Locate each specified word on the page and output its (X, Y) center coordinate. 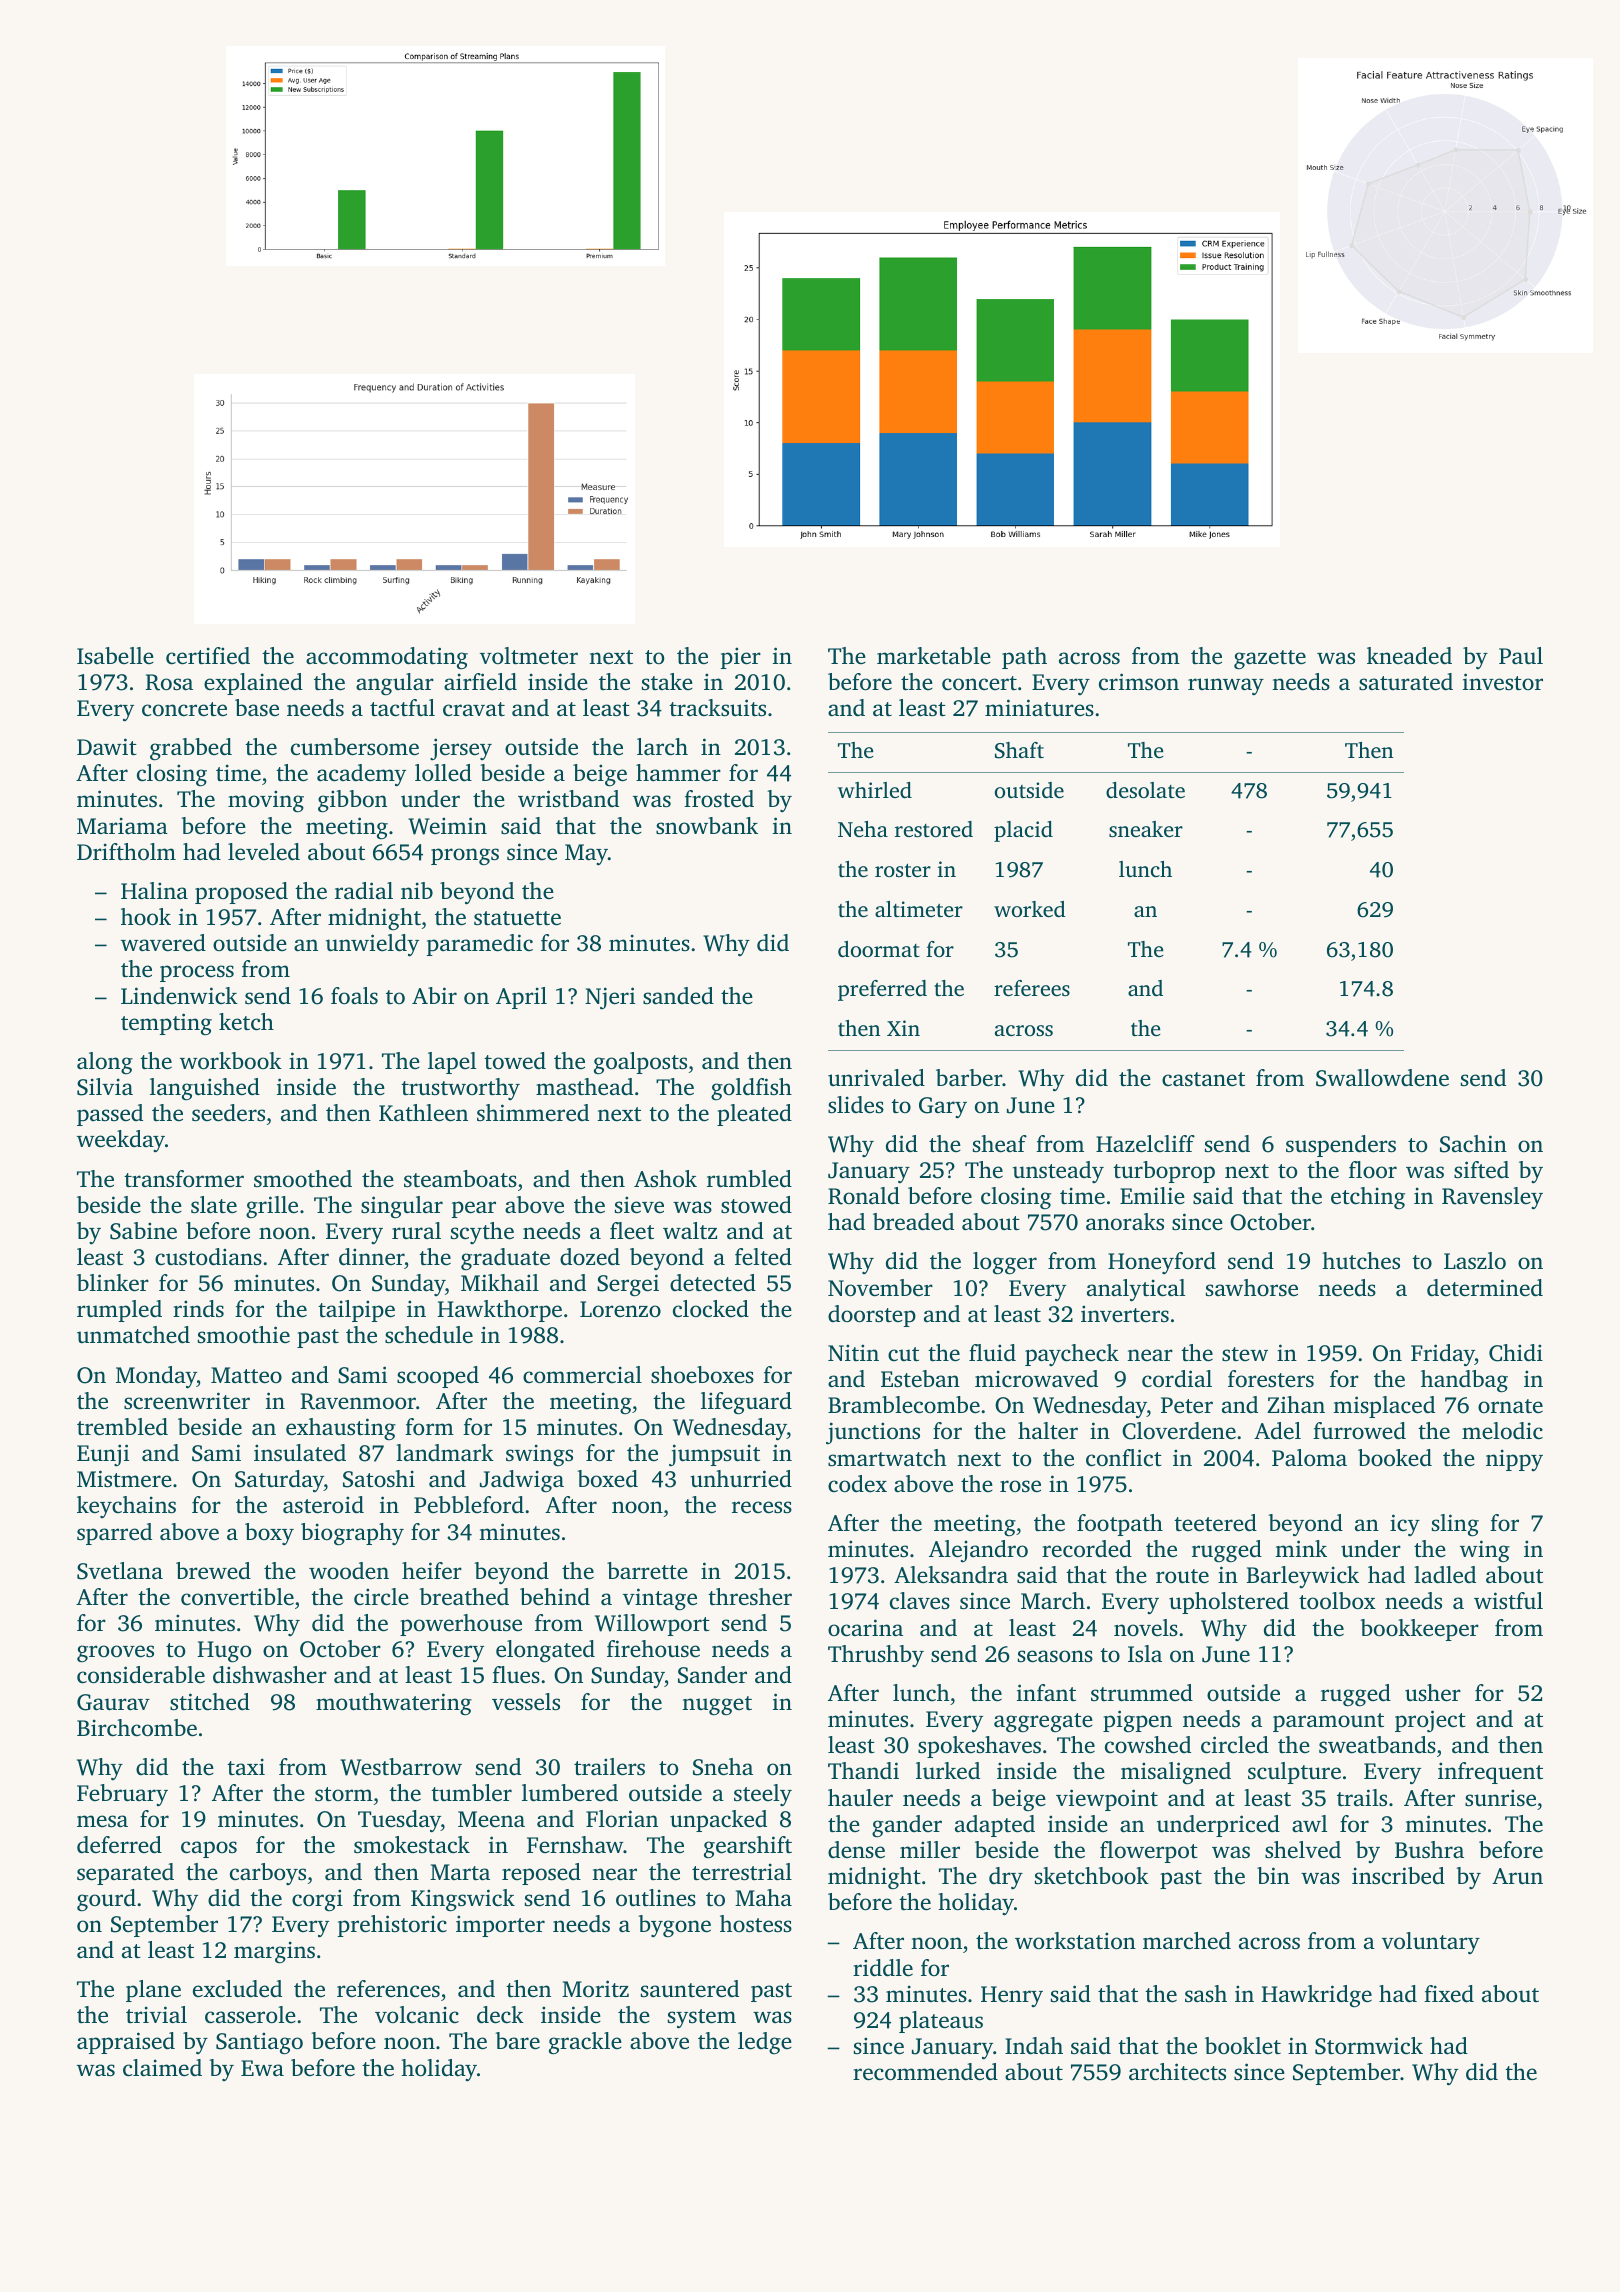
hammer (678, 773)
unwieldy (372, 945)
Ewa (262, 2068)
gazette (1270, 660)
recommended (925, 2072)
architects (1177, 2072)
